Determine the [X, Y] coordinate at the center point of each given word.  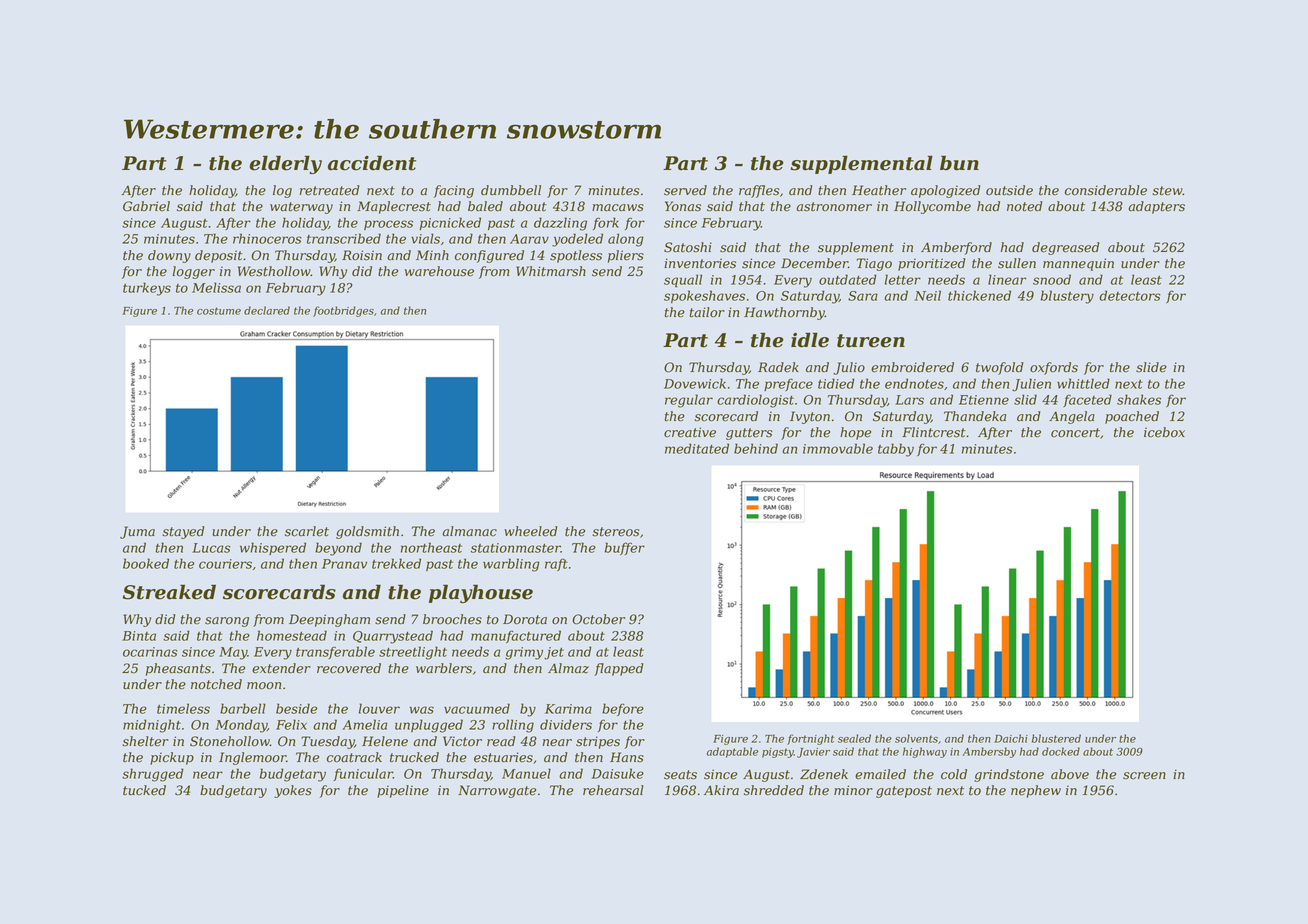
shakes [1139, 399]
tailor [707, 312]
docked [1061, 751]
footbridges [343, 311]
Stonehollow [230, 741]
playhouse [481, 593]
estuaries [503, 757]
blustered [1056, 738]
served [685, 190]
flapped [618, 669]
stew [1167, 191]
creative [690, 432]
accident [372, 163]
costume [219, 311]
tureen [871, 341]
